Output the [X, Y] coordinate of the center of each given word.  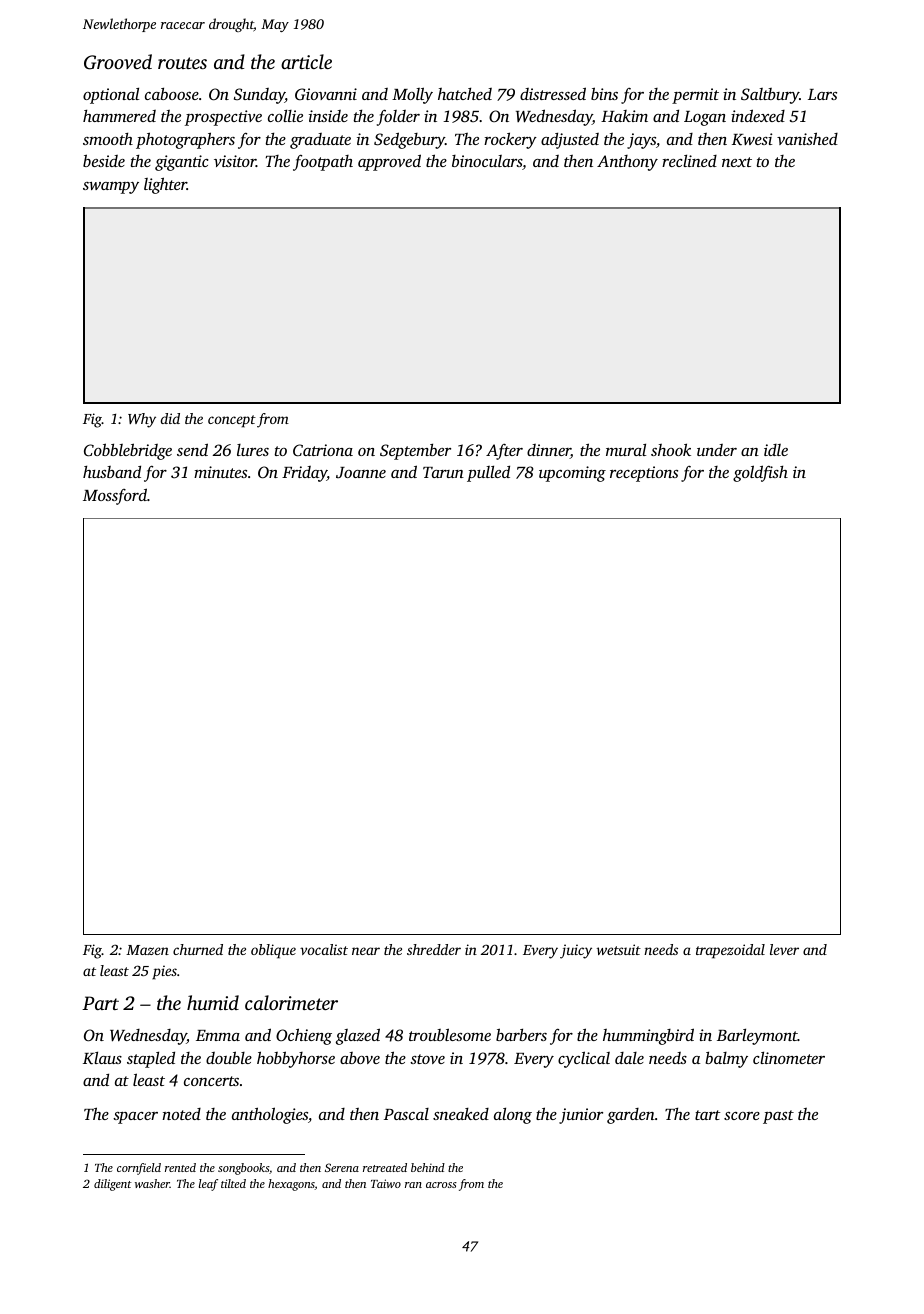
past [778, 1117]
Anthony [627, 163]
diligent [113, 1185]
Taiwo [386, 1183]
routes [182, 63]
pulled [488, 473]
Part [100, 1003]
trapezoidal [730, 951]
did [170, 418]
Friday [304, 474]
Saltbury [770, 96]
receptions [644, 474]
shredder [434, 949]
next [737, 162]
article [306, 61]
